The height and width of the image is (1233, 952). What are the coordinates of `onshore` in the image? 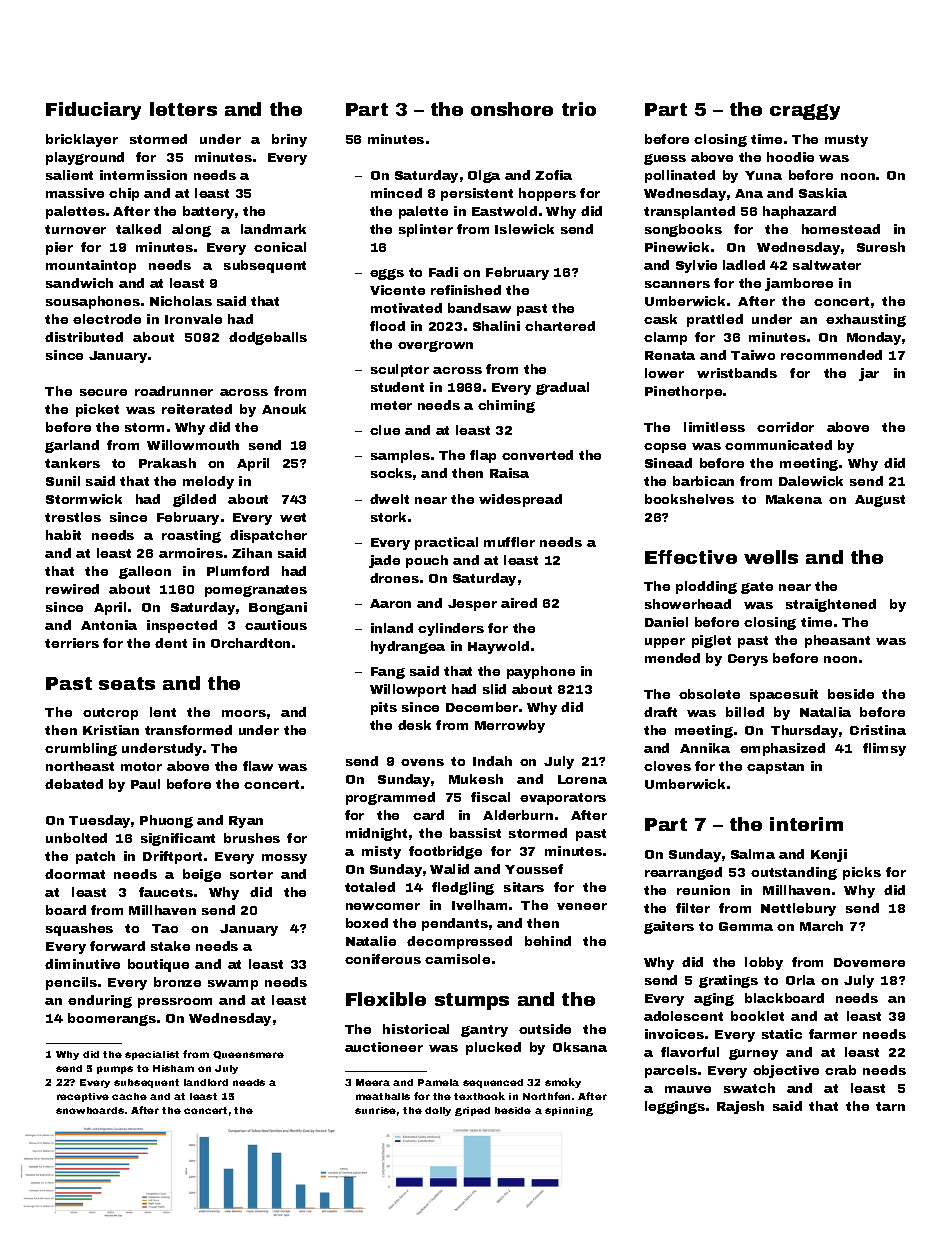 It's located at (512, 109).
